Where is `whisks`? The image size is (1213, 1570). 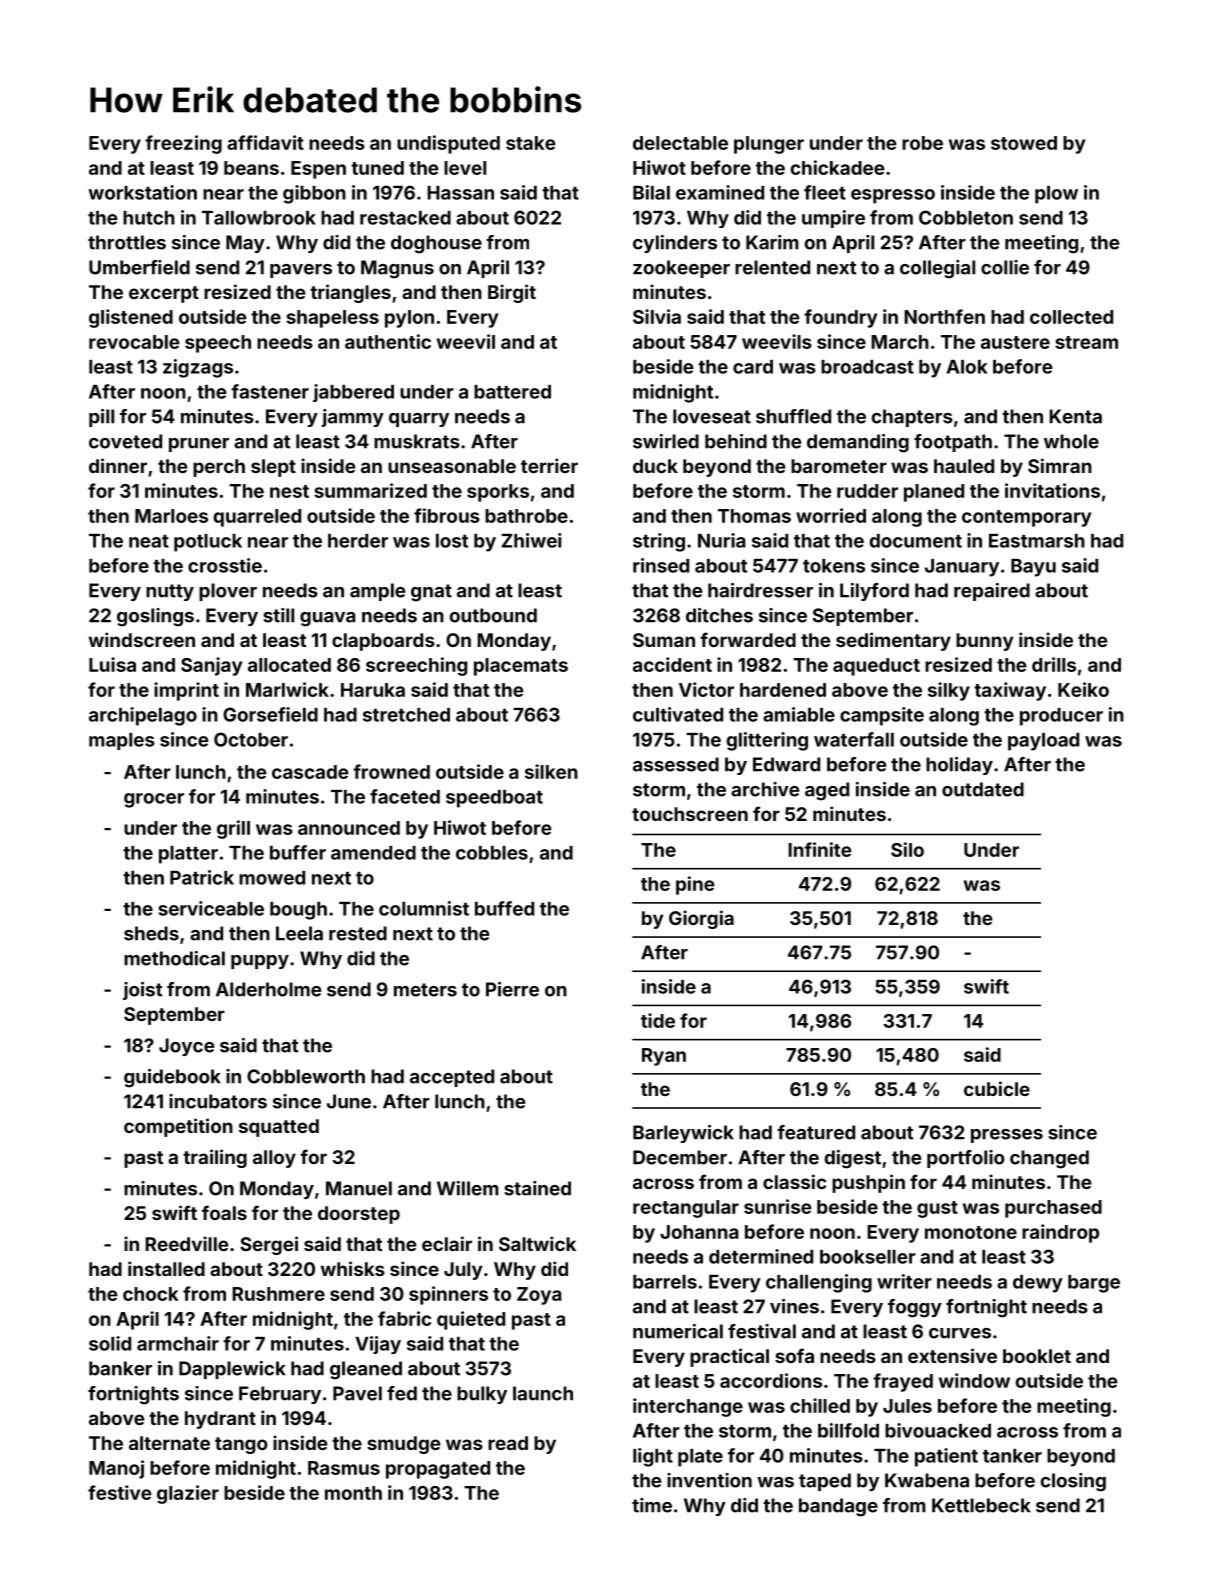
whisks is located at coordinates (353, 1268).
